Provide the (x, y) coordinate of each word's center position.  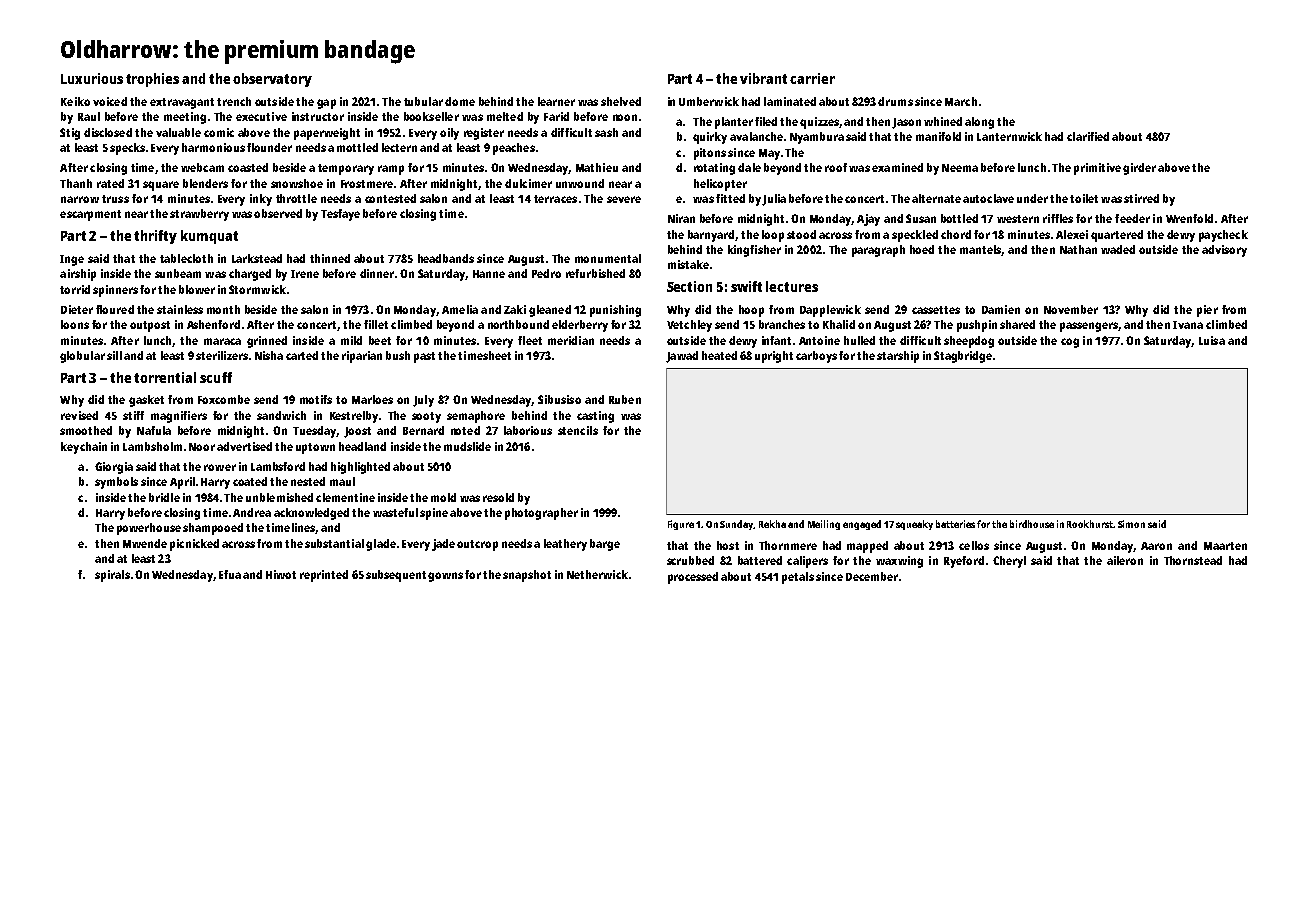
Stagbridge (963, 357)
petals (798, 578)
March (961, 101)
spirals (112, 576)
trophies (152, 80)
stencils (578, 430)
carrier (812, 78)
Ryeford (964, 562)
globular (82, 357)
